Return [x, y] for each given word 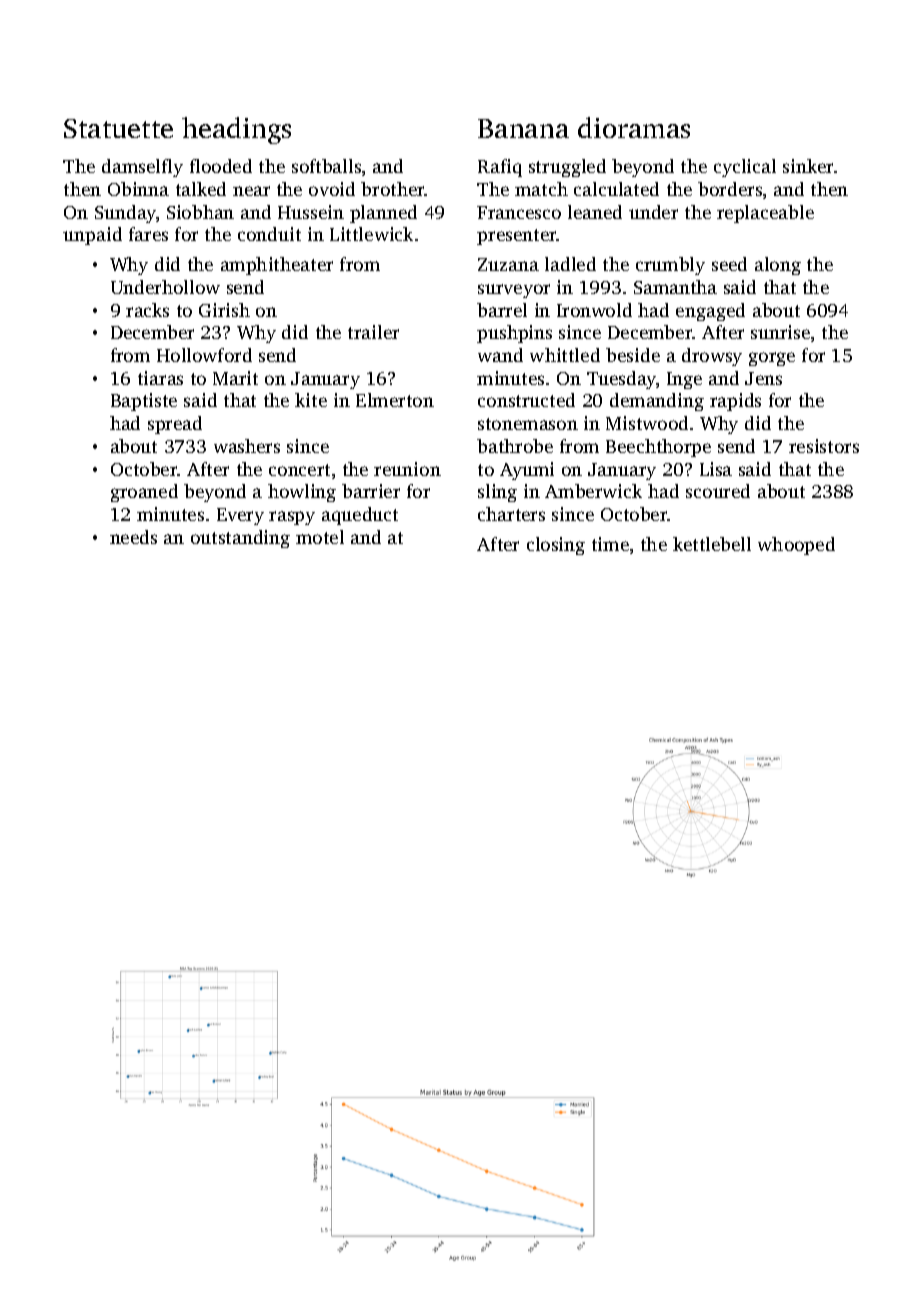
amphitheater [277, 266]
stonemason [528, 424]
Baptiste [144, 402]
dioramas [634, 127]
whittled [565, 355]
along [778, 266]
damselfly [142, 168]
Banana [523, 128]
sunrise [780, 332]
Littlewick [371, 234]
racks [147, 310]
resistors [824, 446]
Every [240, 516]
